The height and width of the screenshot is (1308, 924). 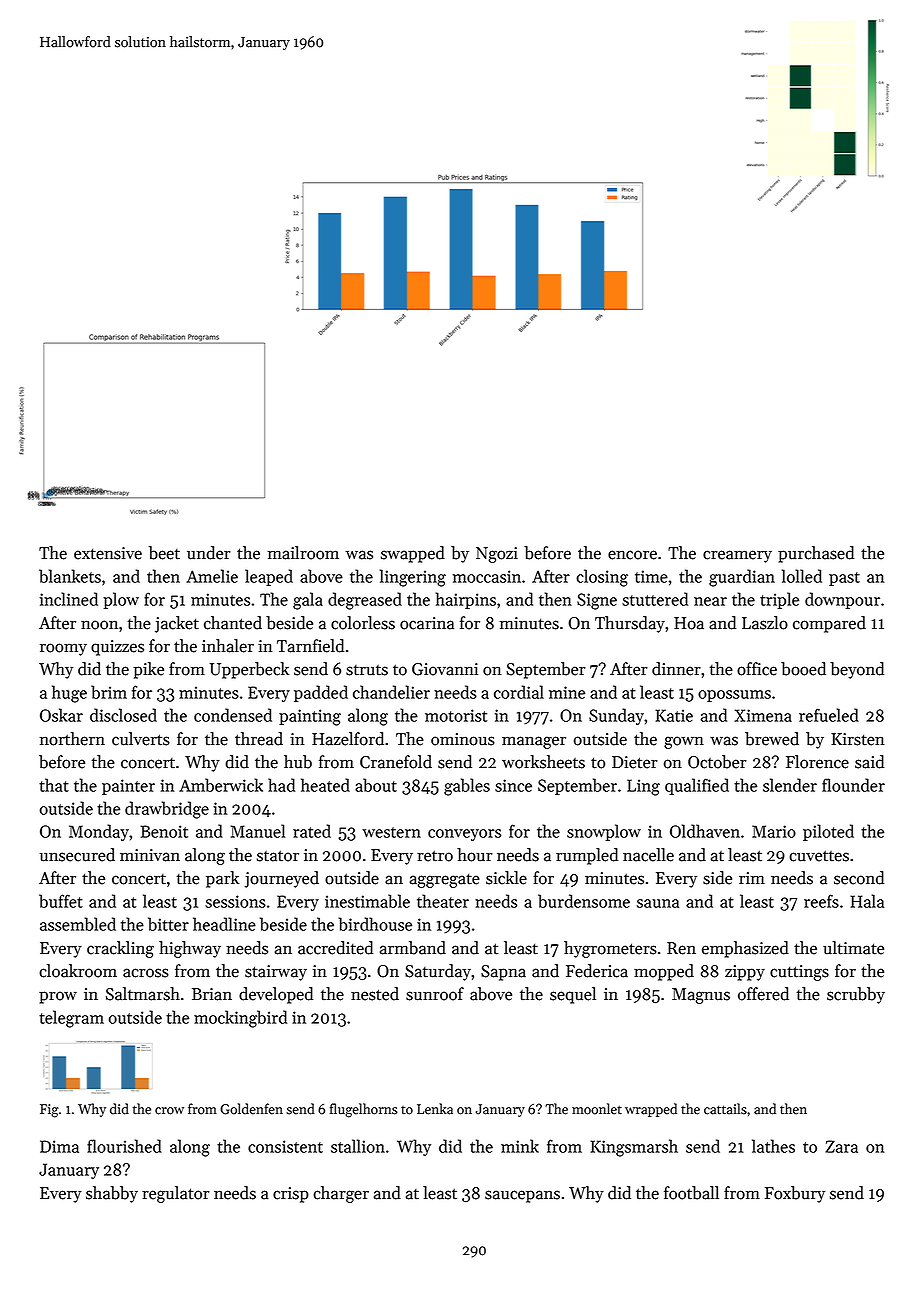 I want to click on moonlet, so click(x=597, y=1109).
